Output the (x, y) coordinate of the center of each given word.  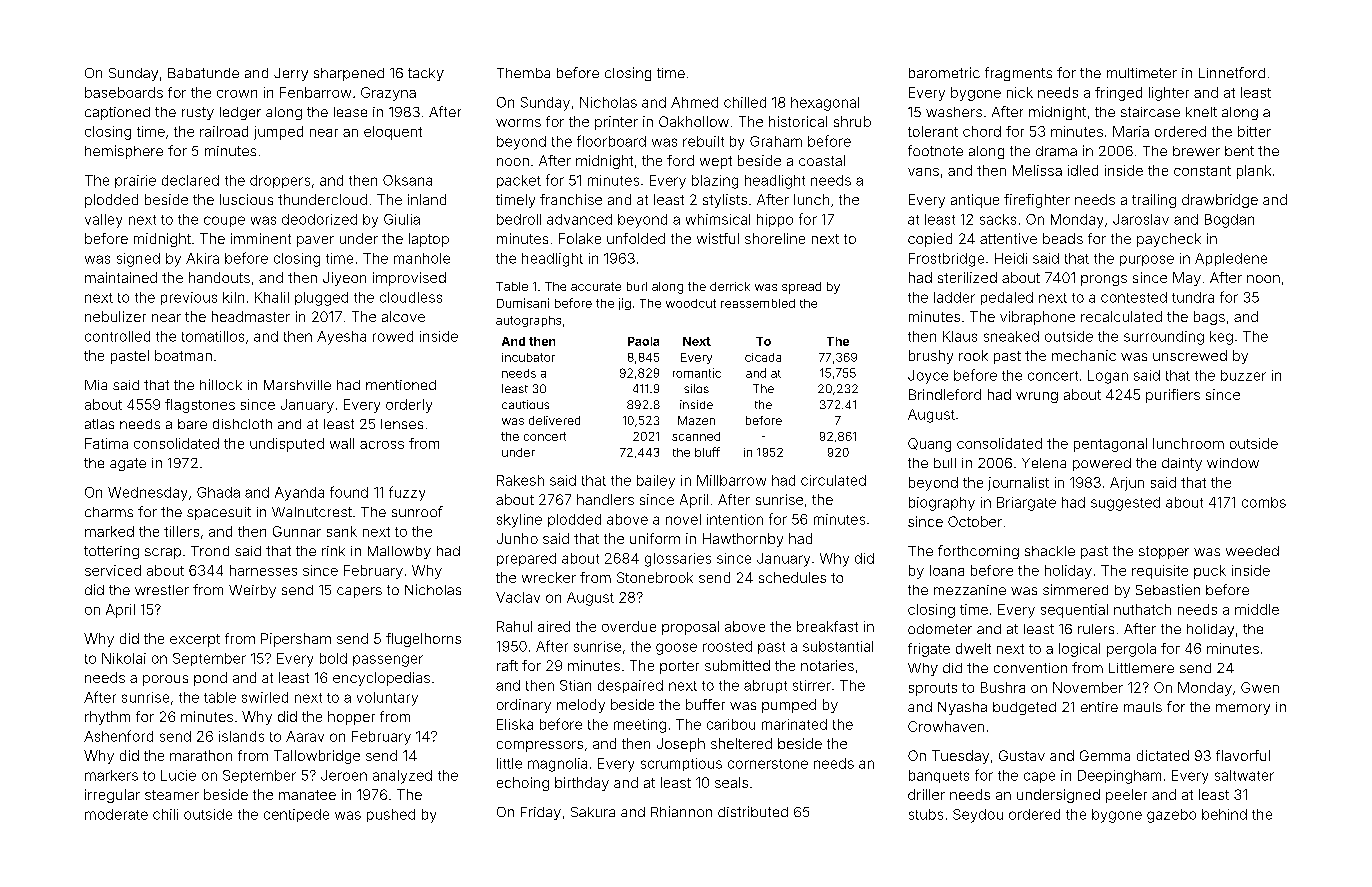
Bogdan (1229, 221)
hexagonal (825, 104)
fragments (1018, 74)
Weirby (252, 591)
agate (128, 464)
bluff (707, 452)
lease (350, 112)
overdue (629, 626)
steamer (172, 795)
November (1088, 687)
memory (1243, 709)
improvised (409, 279)
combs (1264, 502)
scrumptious (681, 764)
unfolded (636, 238)
